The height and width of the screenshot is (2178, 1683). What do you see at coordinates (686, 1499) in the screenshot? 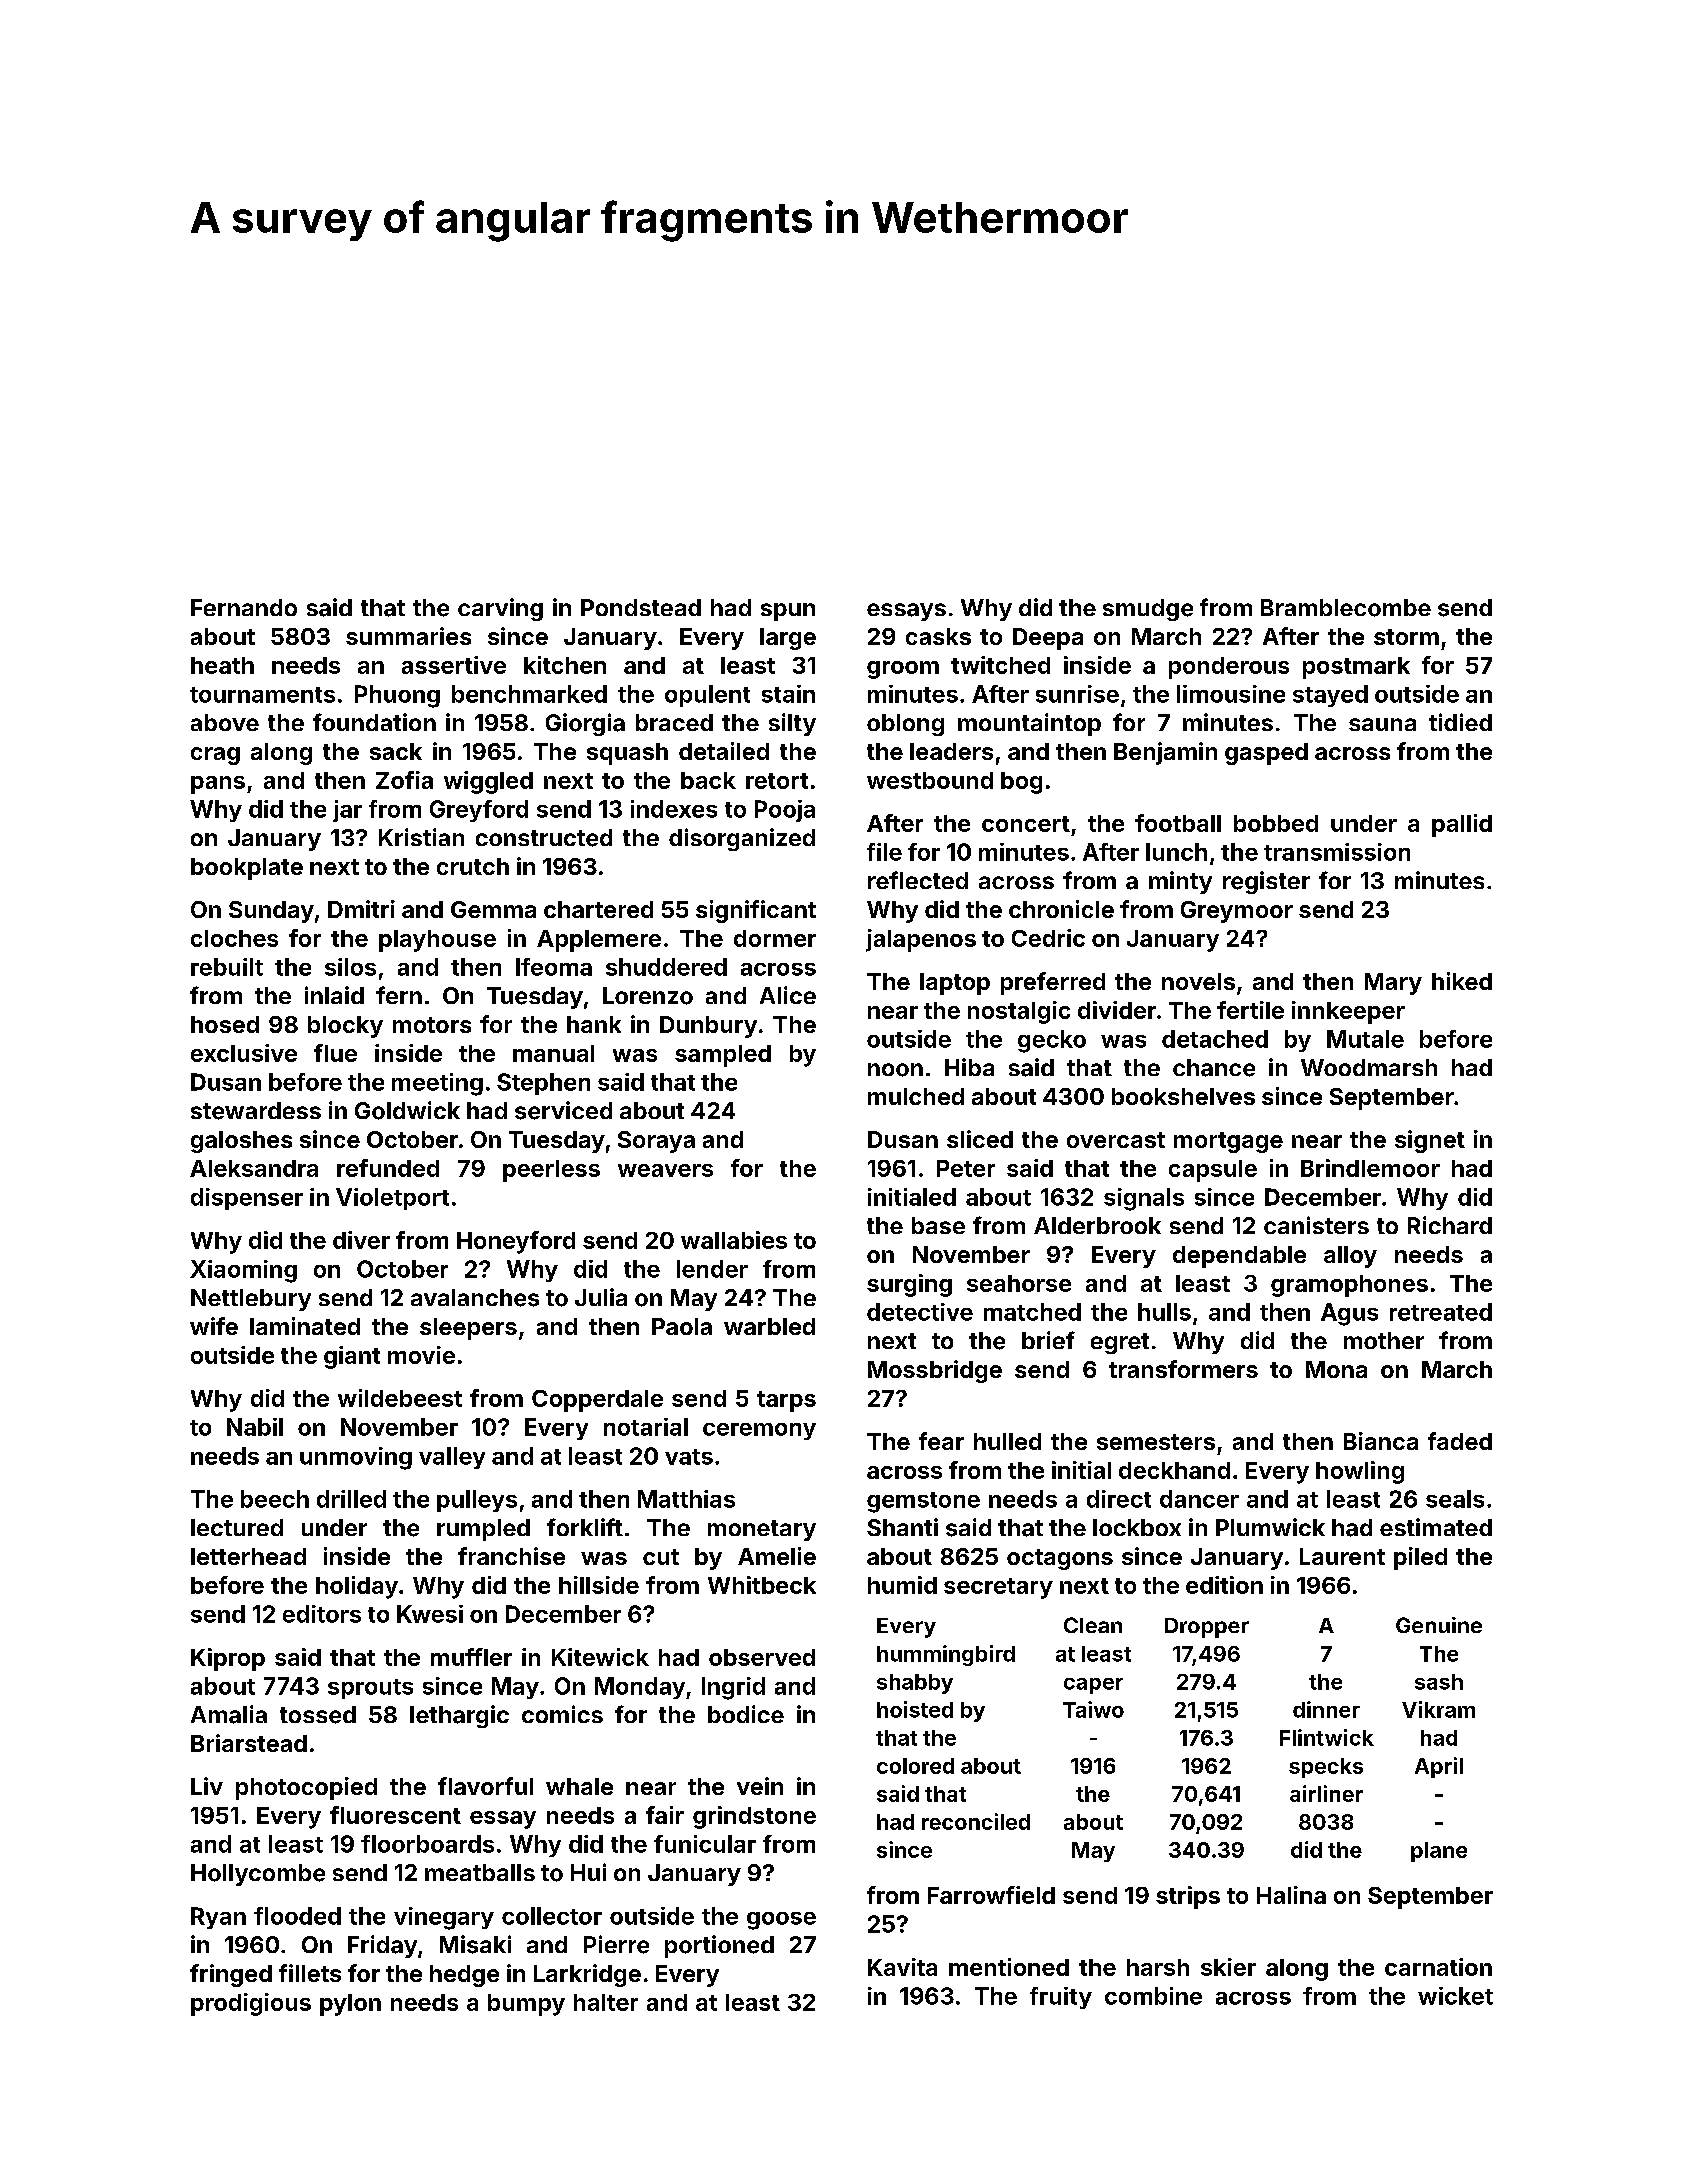
I see `Matthias` at bounding box center [686, 1499].
